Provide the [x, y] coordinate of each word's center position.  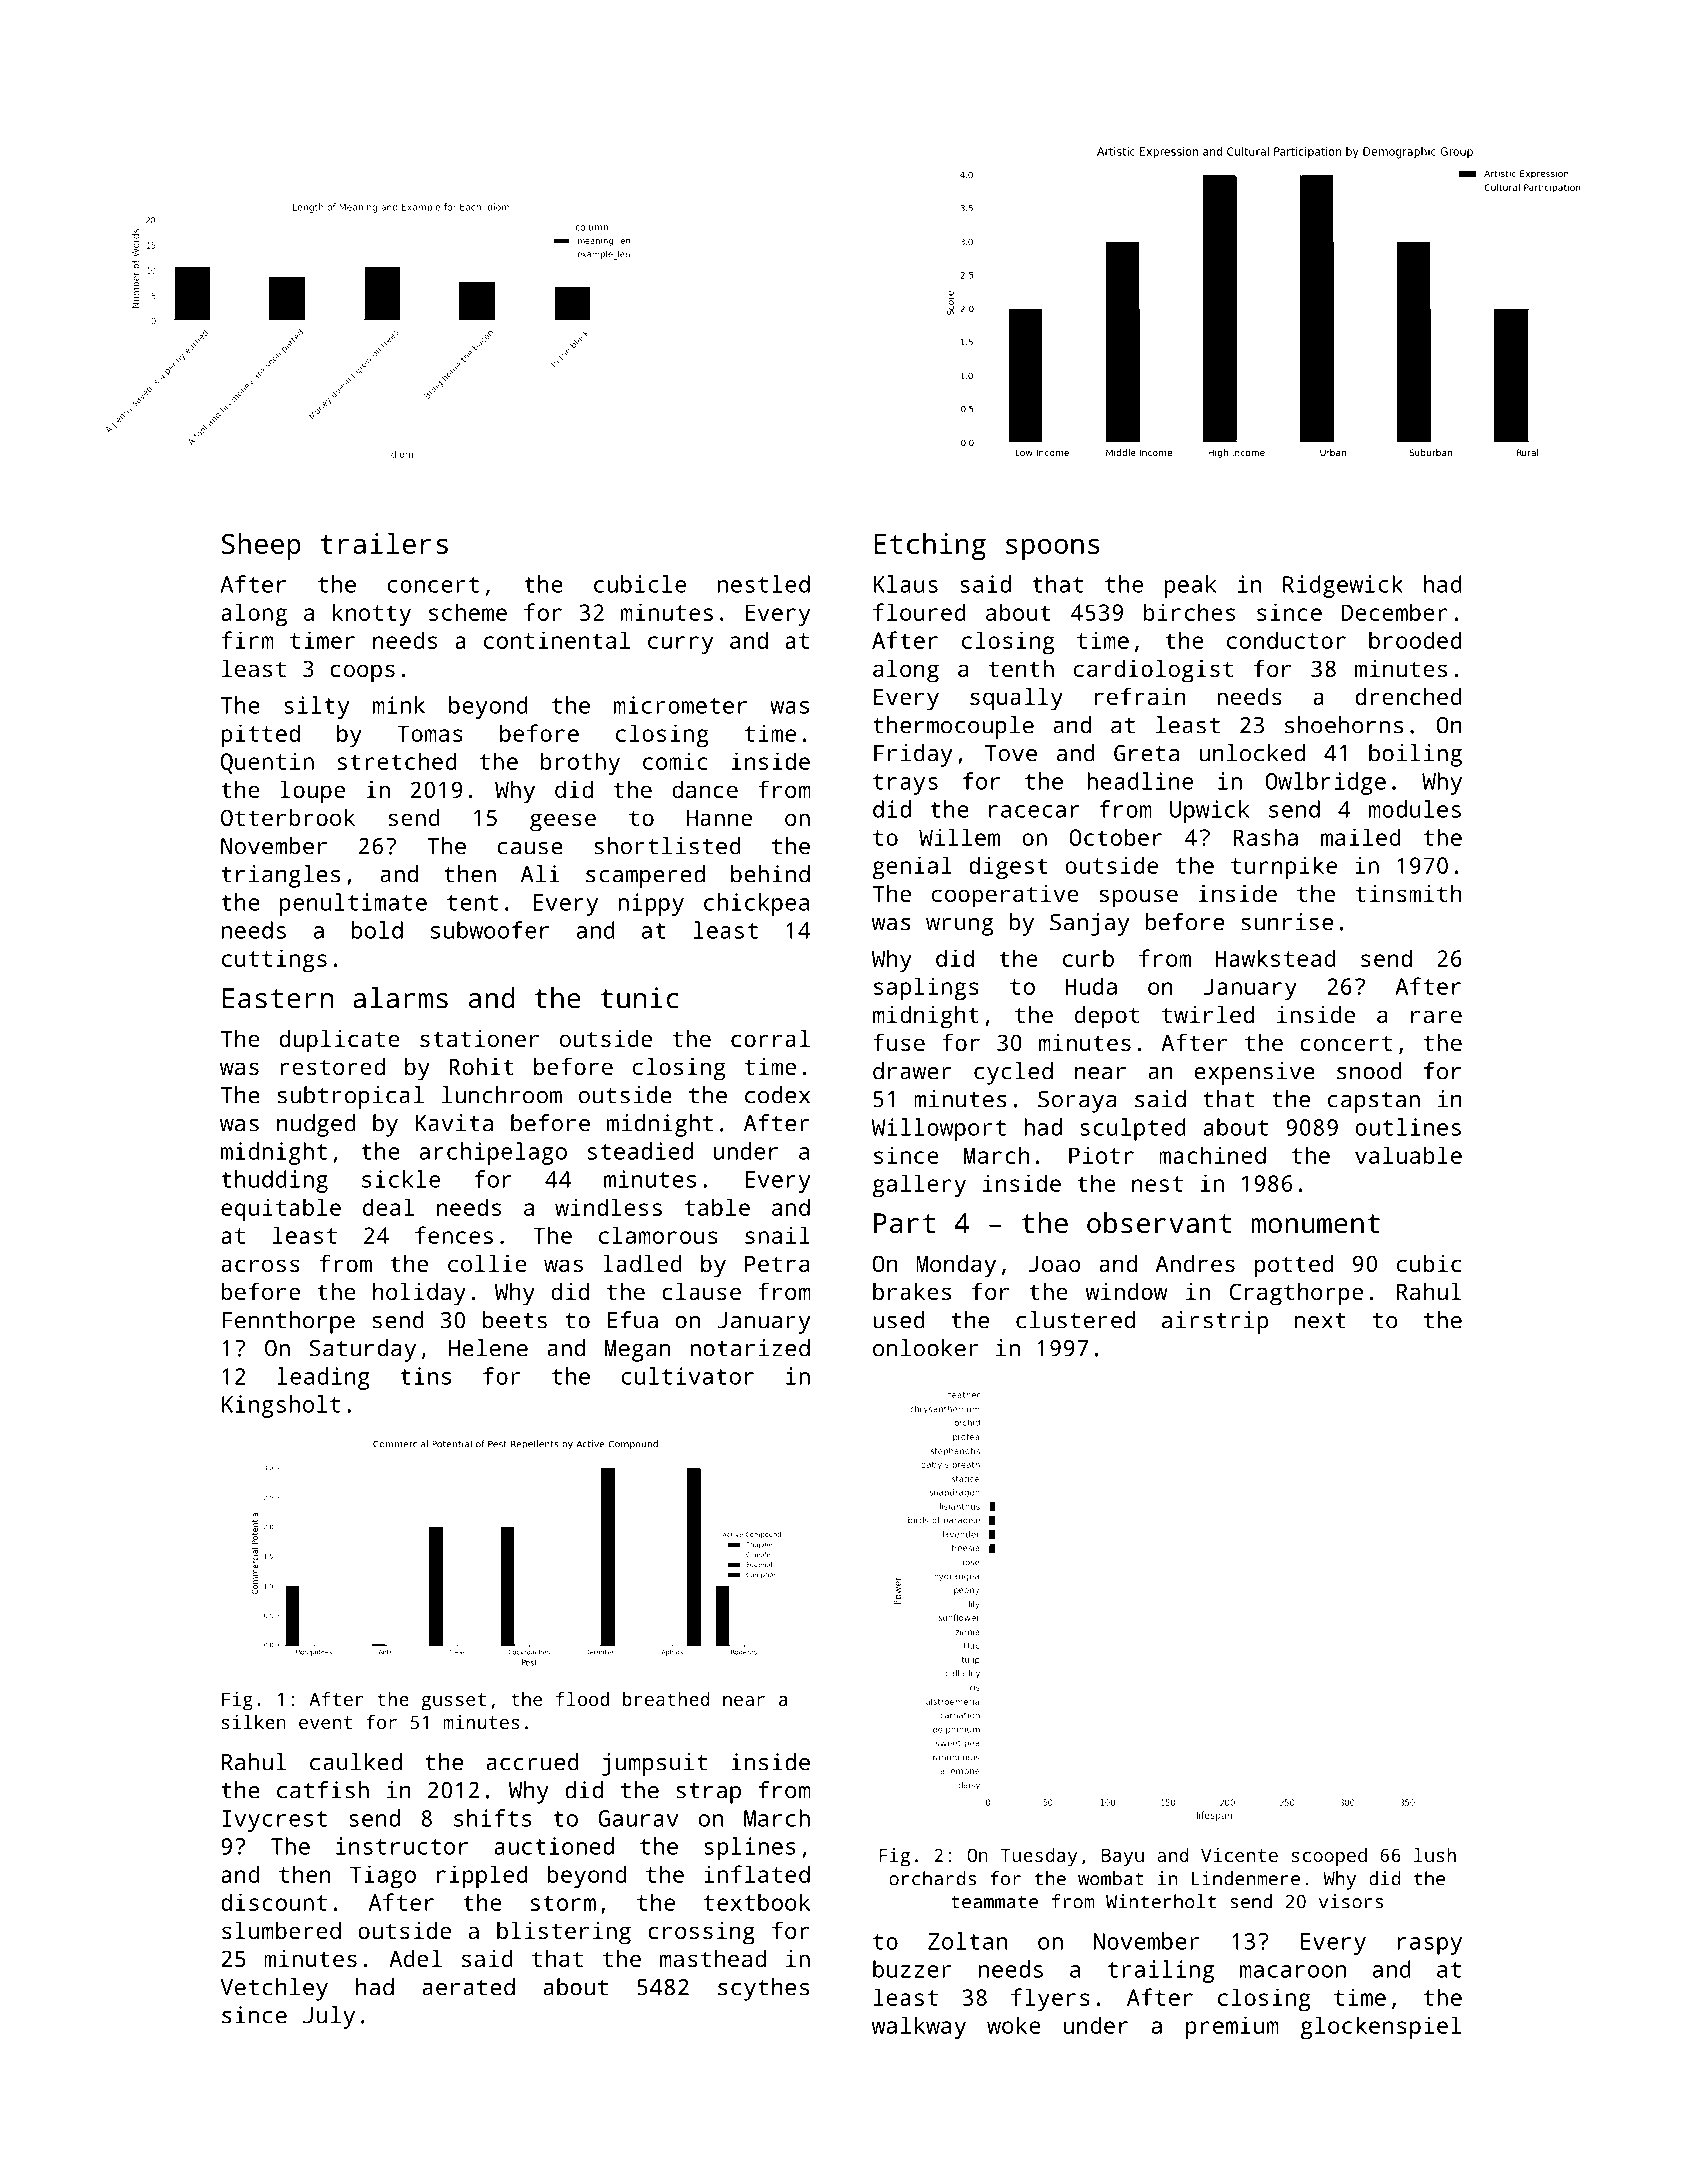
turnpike [1284, 867]
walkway [919, 2027]
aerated [468, 1987]
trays [905, 784]
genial [912, 867]
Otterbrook [288, 817]
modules [1415, 809]
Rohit [481, 1066]
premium [1232, 2027]
